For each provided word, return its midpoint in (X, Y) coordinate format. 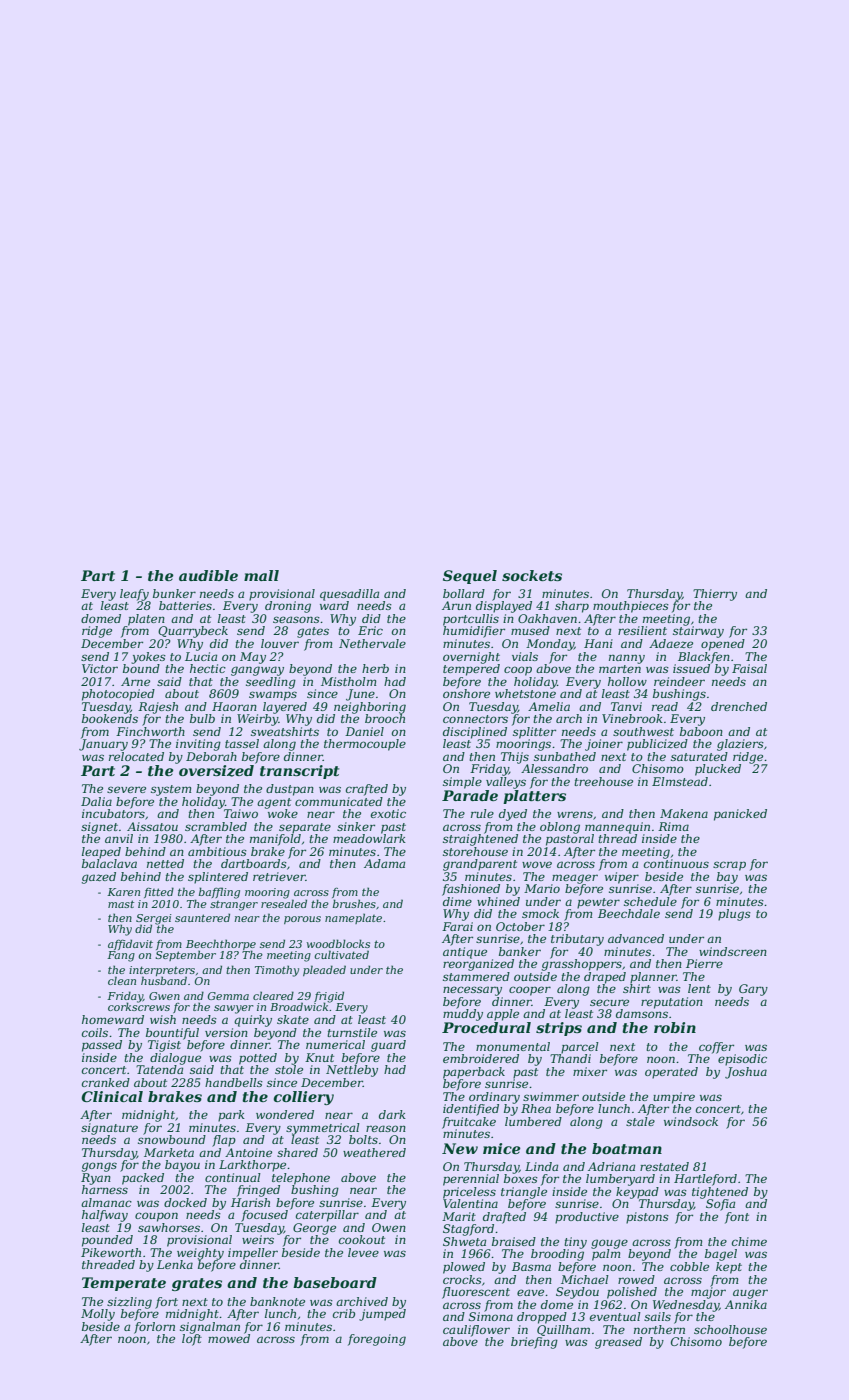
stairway (698, 632)
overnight (471, 658)
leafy (134, 595)
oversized (216, 771)
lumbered (533, 1121)
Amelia (549, 706)
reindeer (679, 681)
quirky (253, 1021)
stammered (476, 976)
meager (575, 879)
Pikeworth (111, 1252)
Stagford (468, 1230)
